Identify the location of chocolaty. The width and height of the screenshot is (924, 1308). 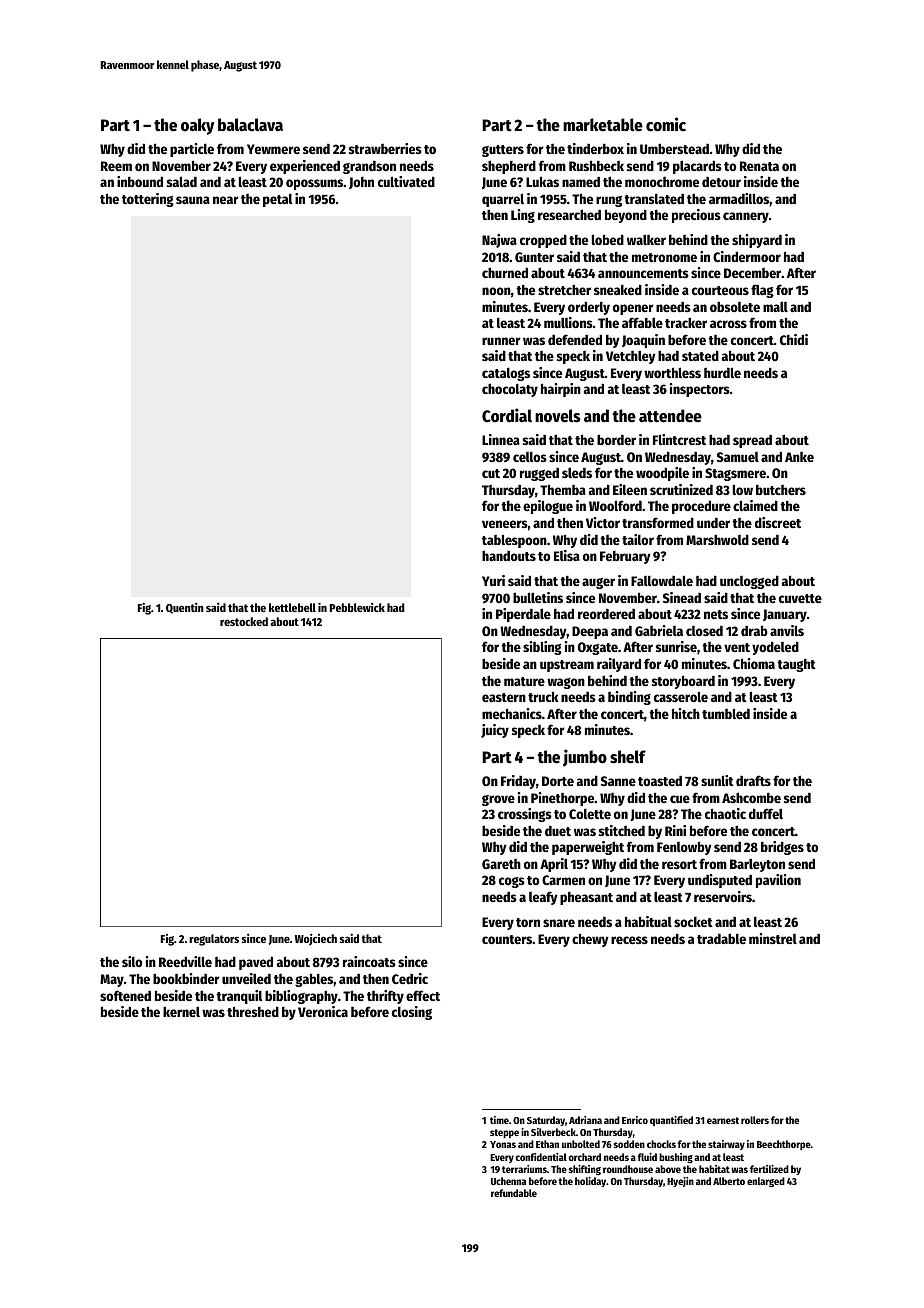
(510, 390).
